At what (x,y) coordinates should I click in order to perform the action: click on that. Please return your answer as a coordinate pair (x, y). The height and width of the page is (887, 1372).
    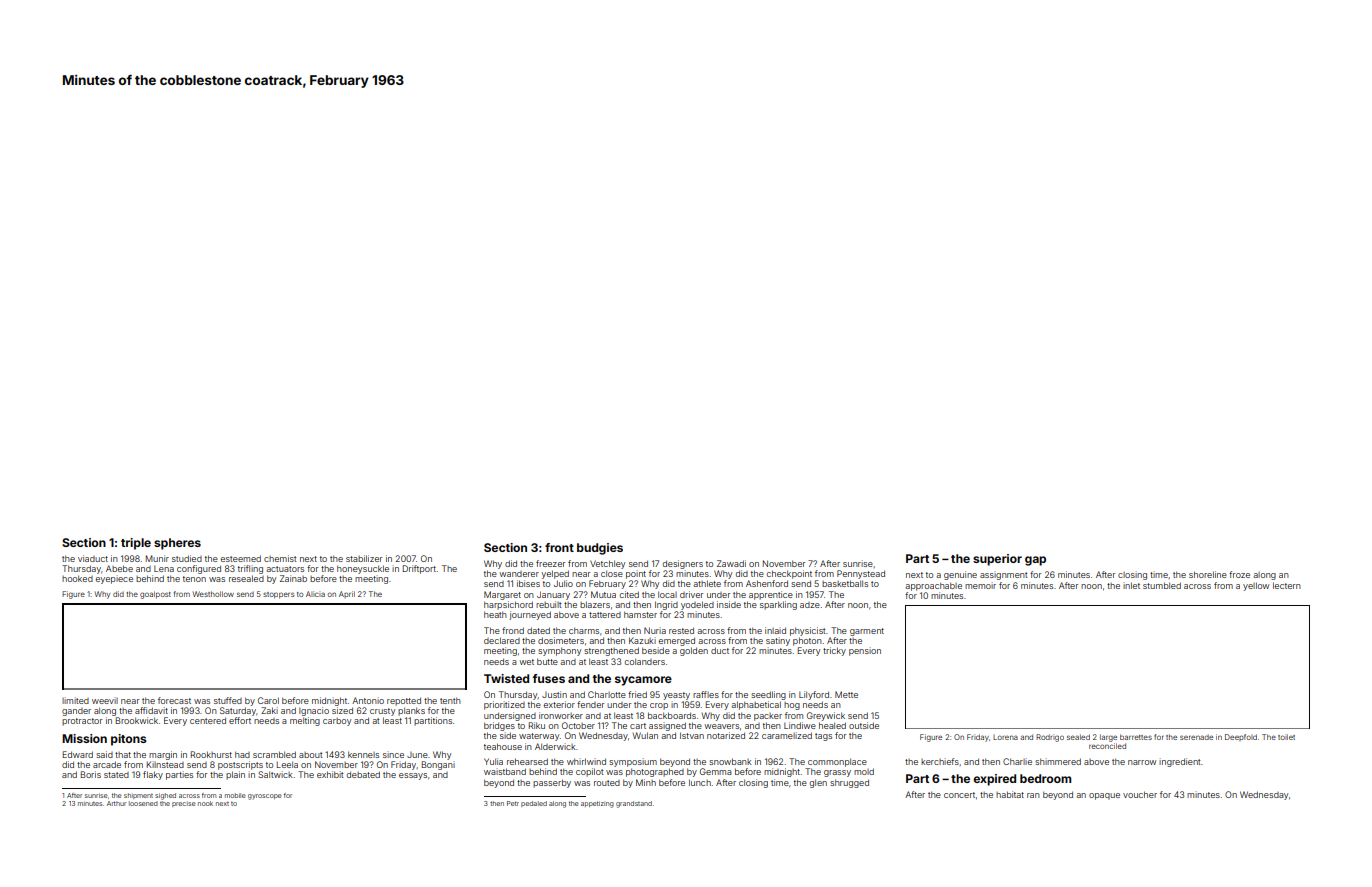
    Looking at the image, I should click on (123, 755).
